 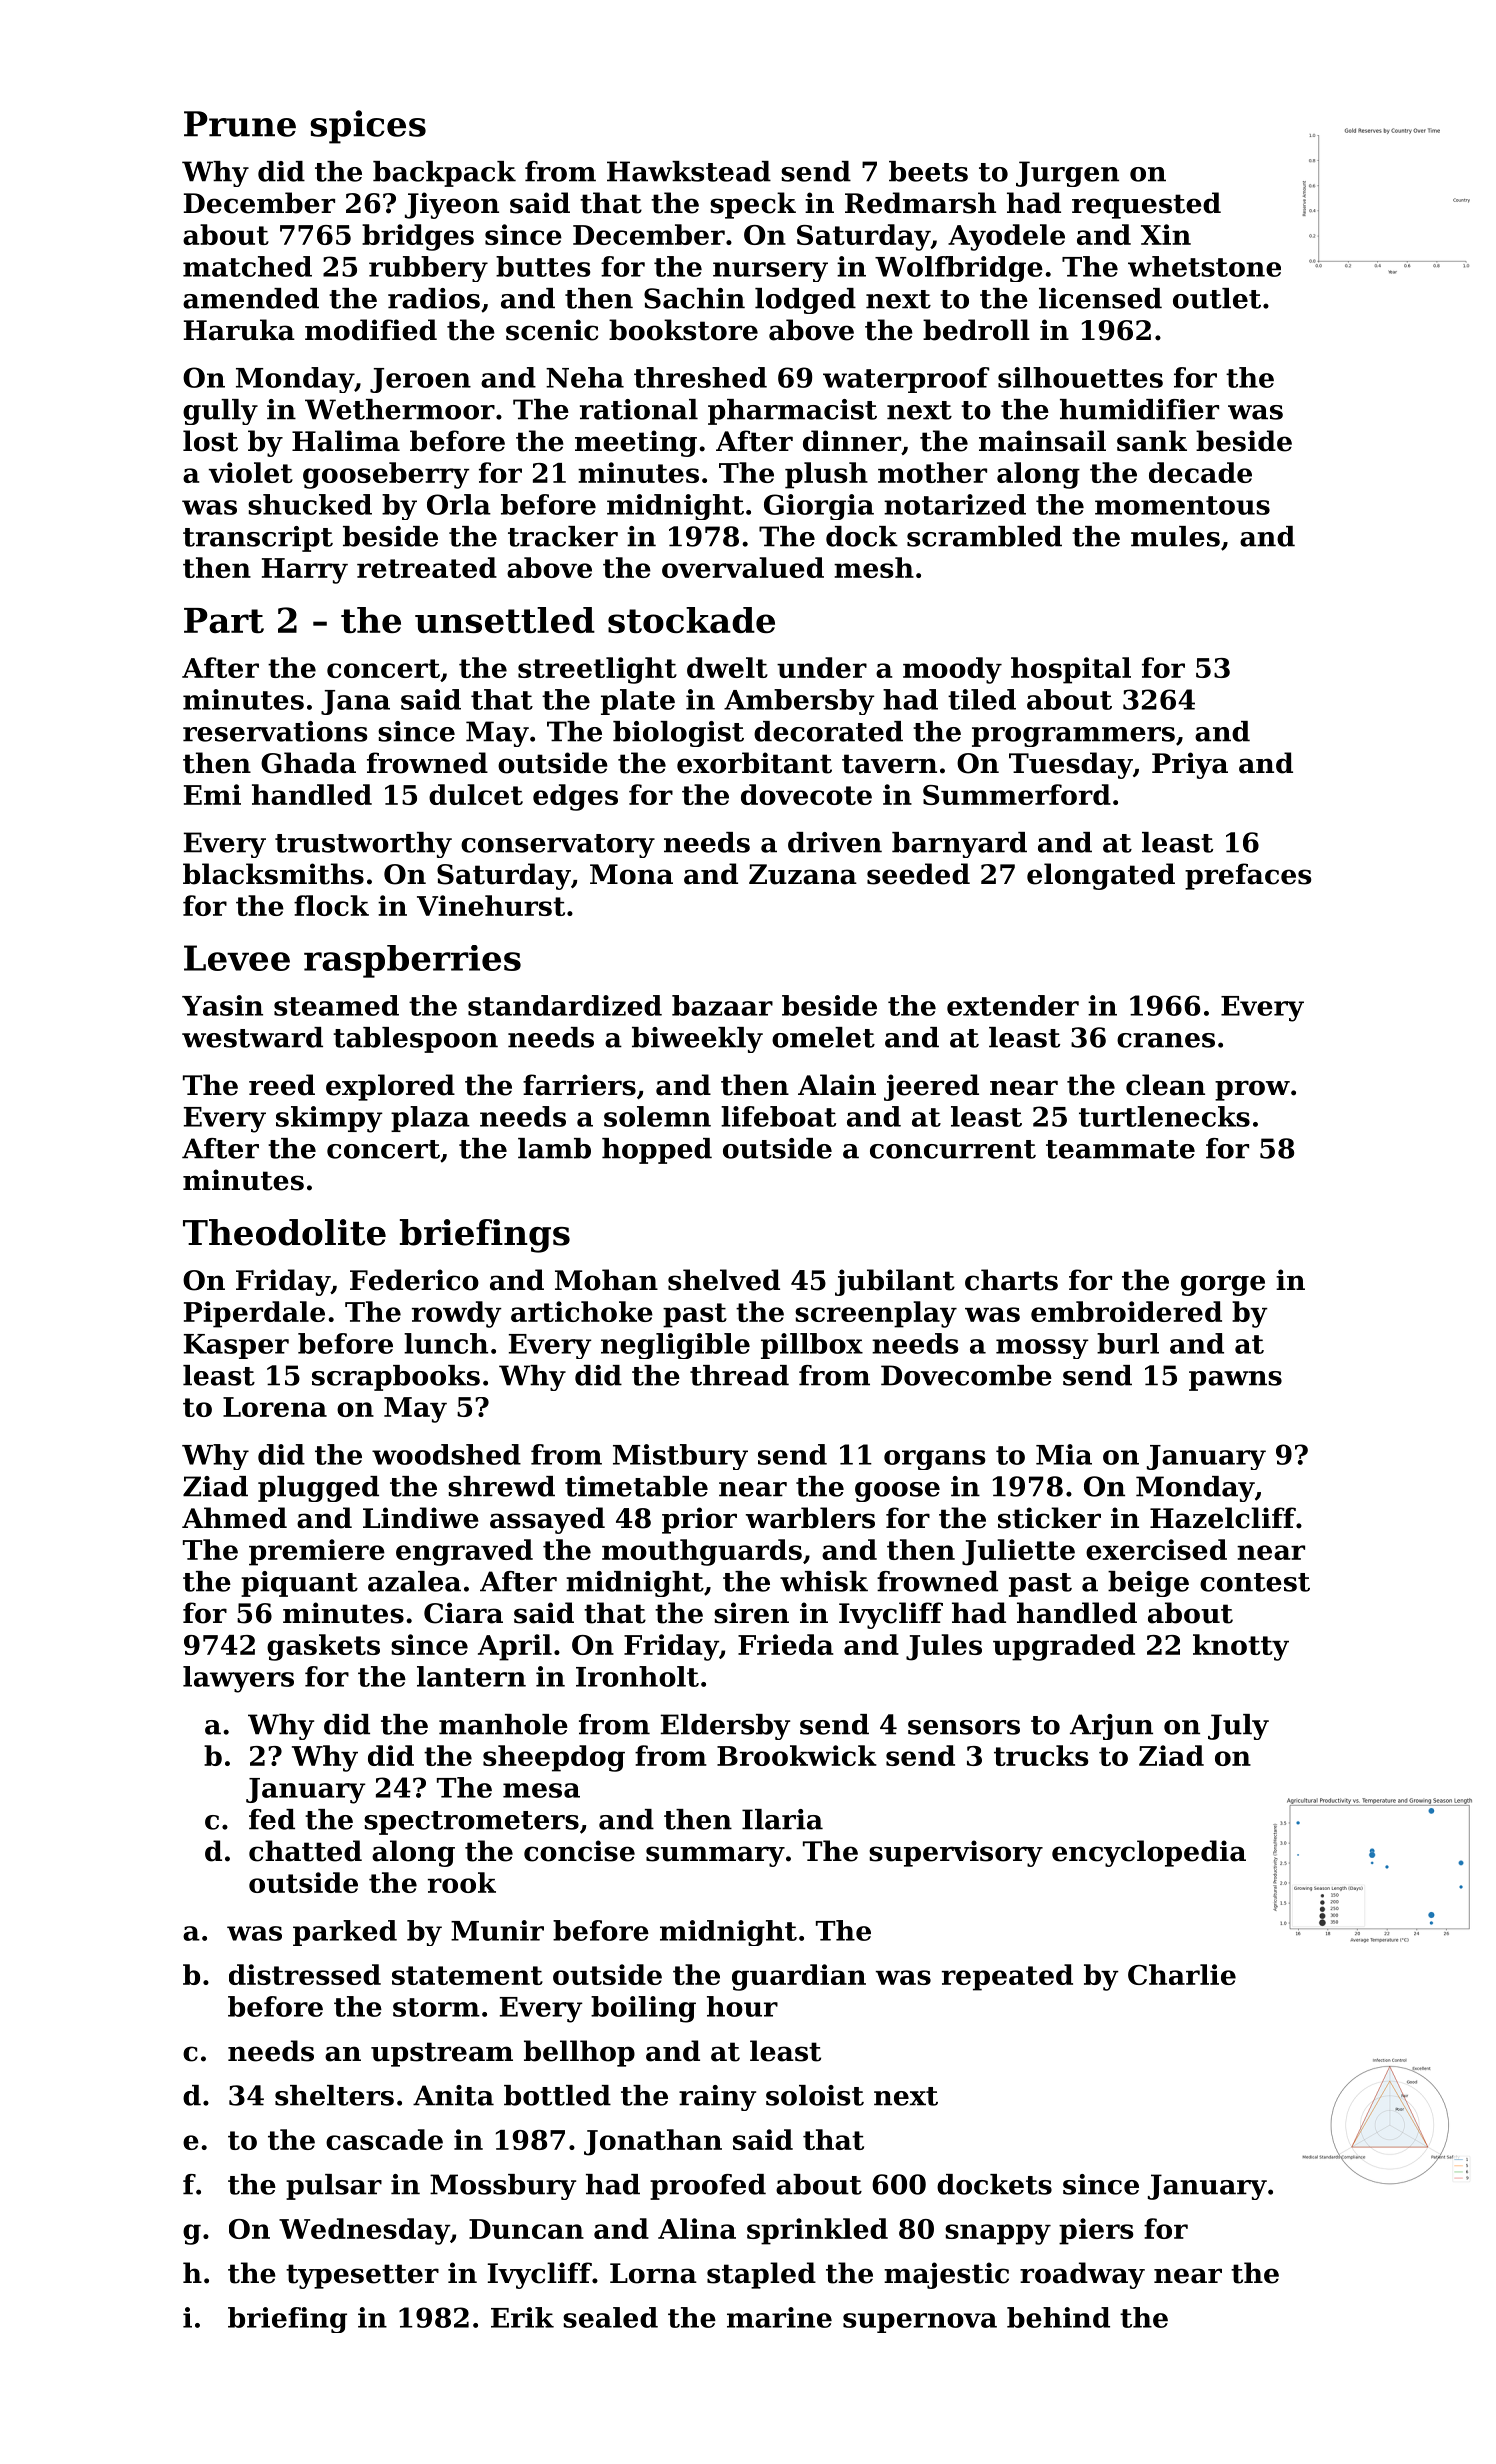 What do you see at coordinates (1067, 174) in the document?
I see `Jurgen` at bounding box center [1067, 174].
